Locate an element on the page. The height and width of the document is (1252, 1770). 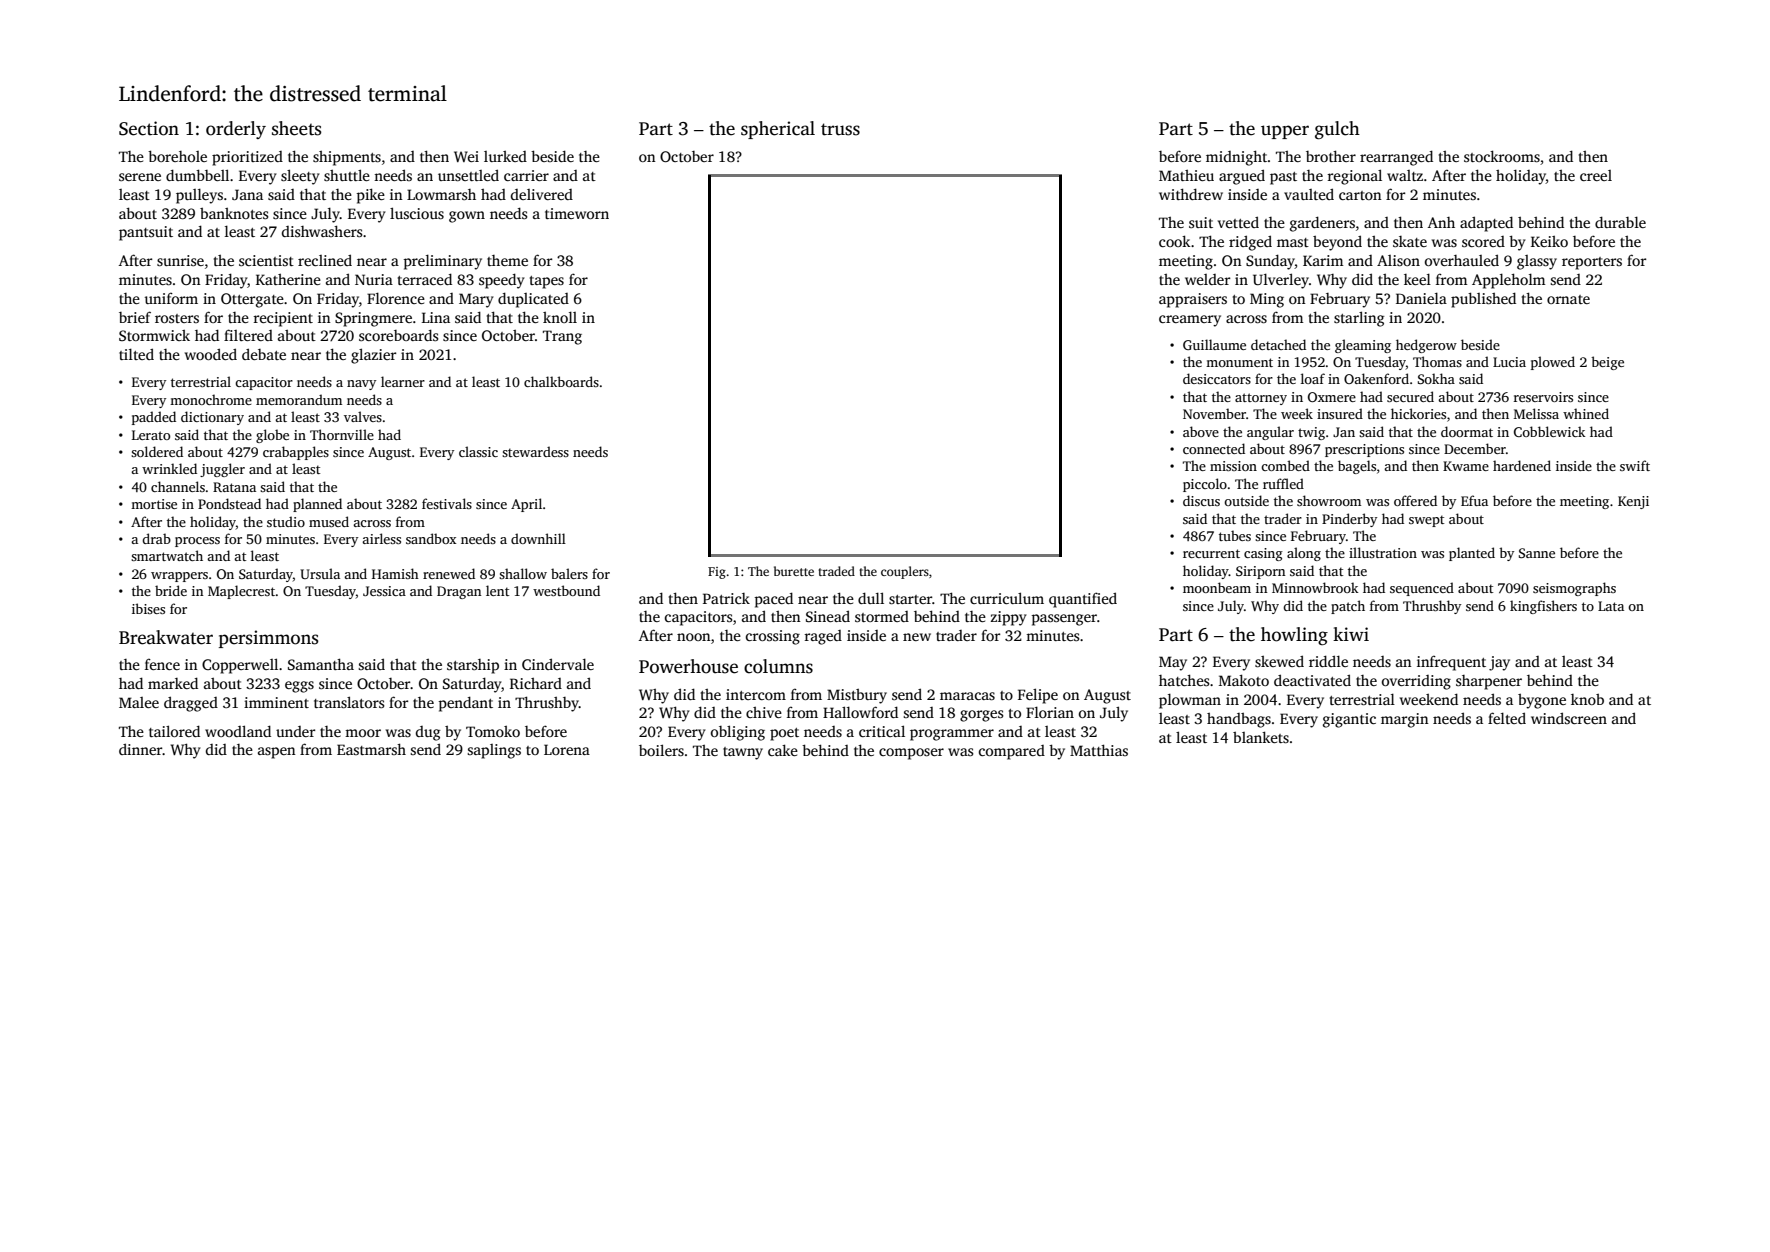
tilted is located at coordinates (136, 354).
